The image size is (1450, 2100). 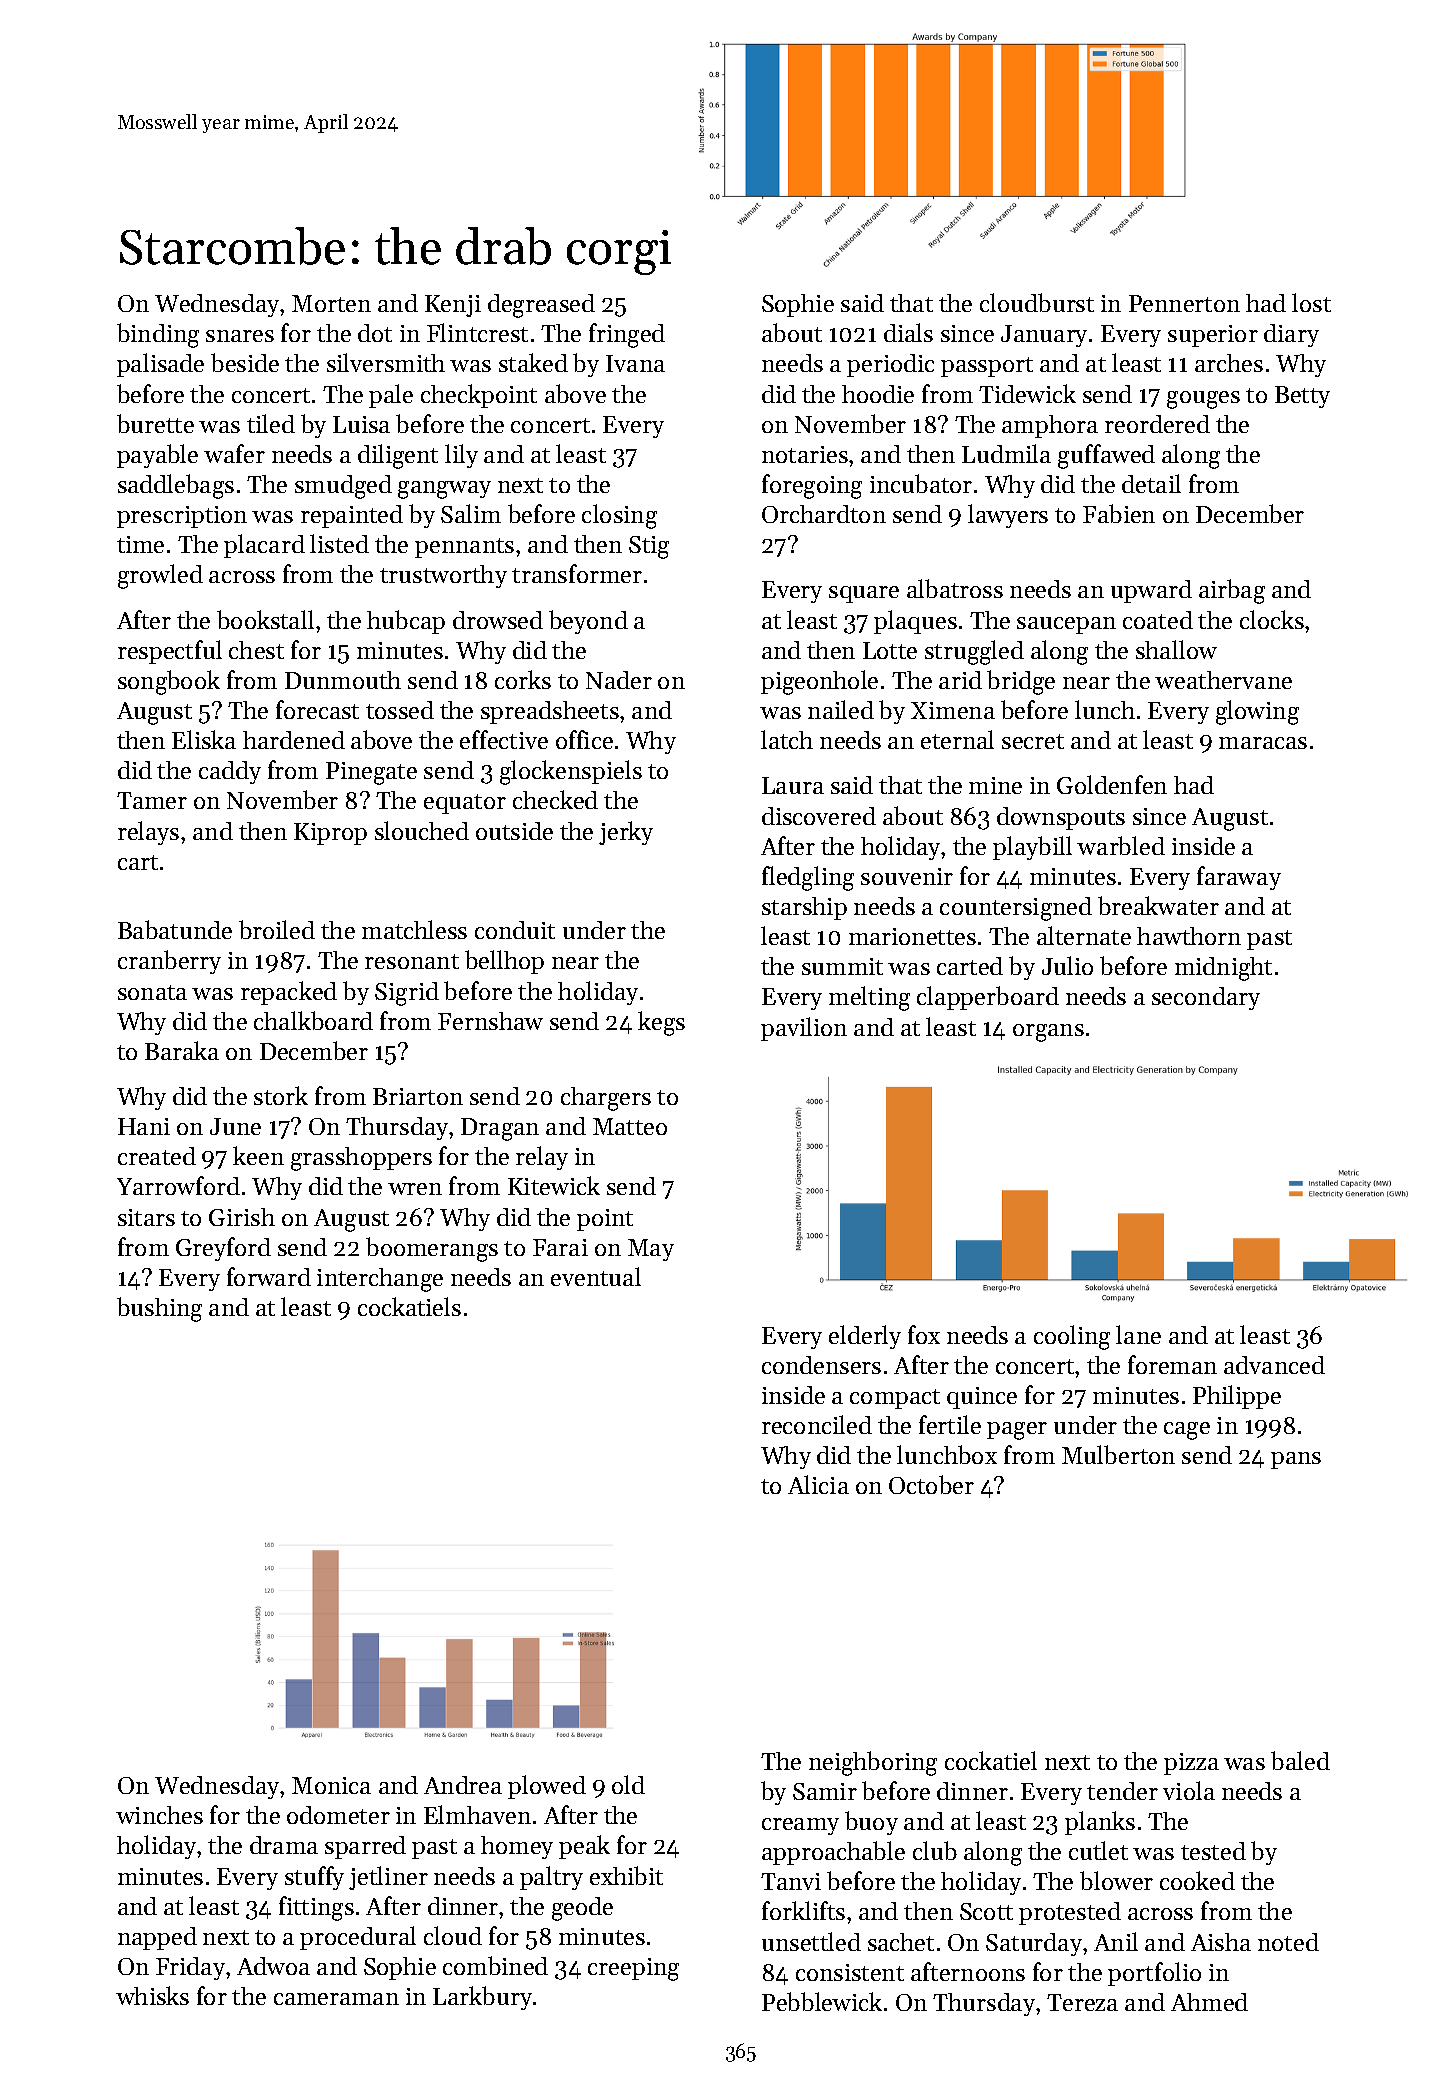 I want to click on clocks, so click(x=1272, y=619).
